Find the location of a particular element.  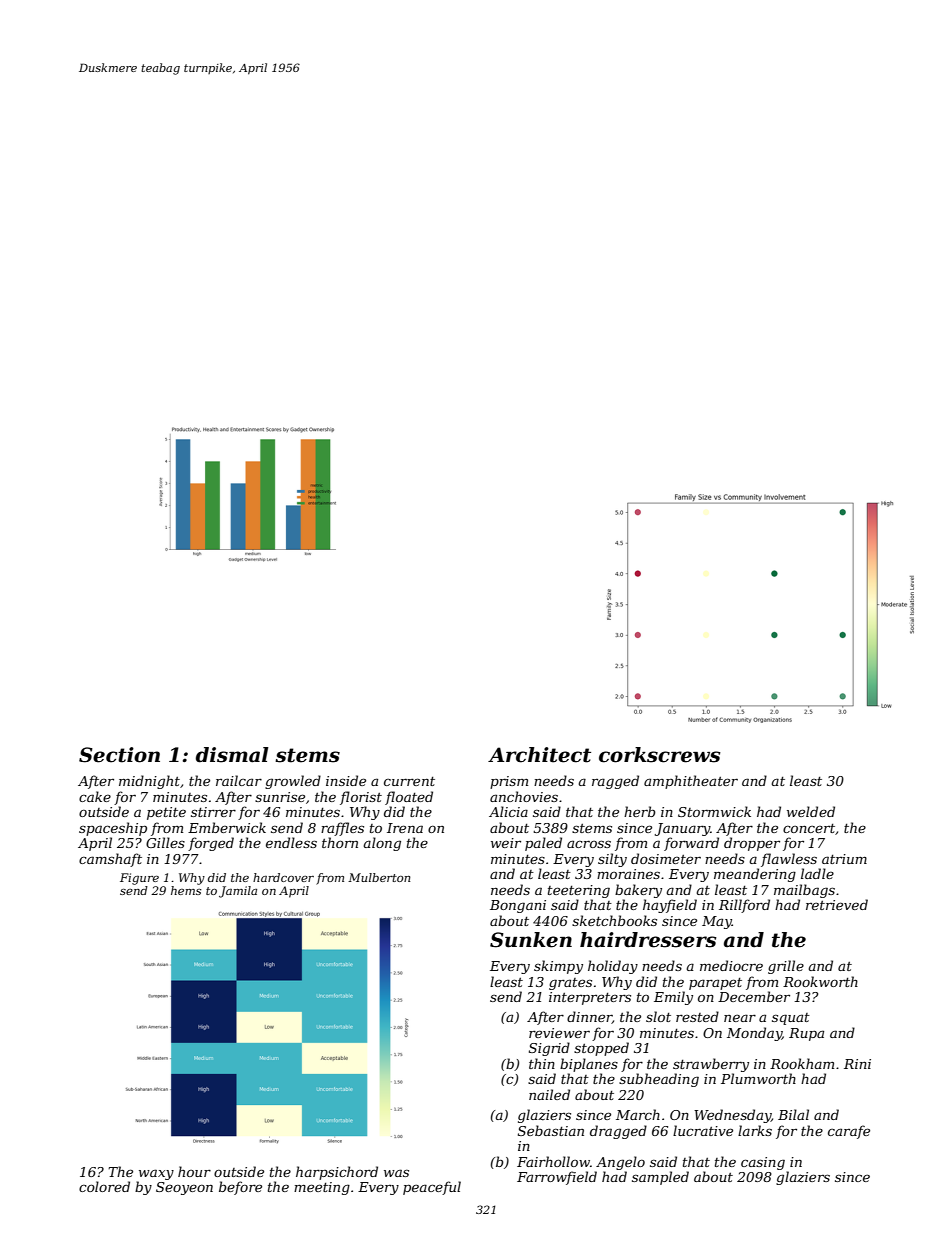

dropper is located at coordinates (752, 844).
